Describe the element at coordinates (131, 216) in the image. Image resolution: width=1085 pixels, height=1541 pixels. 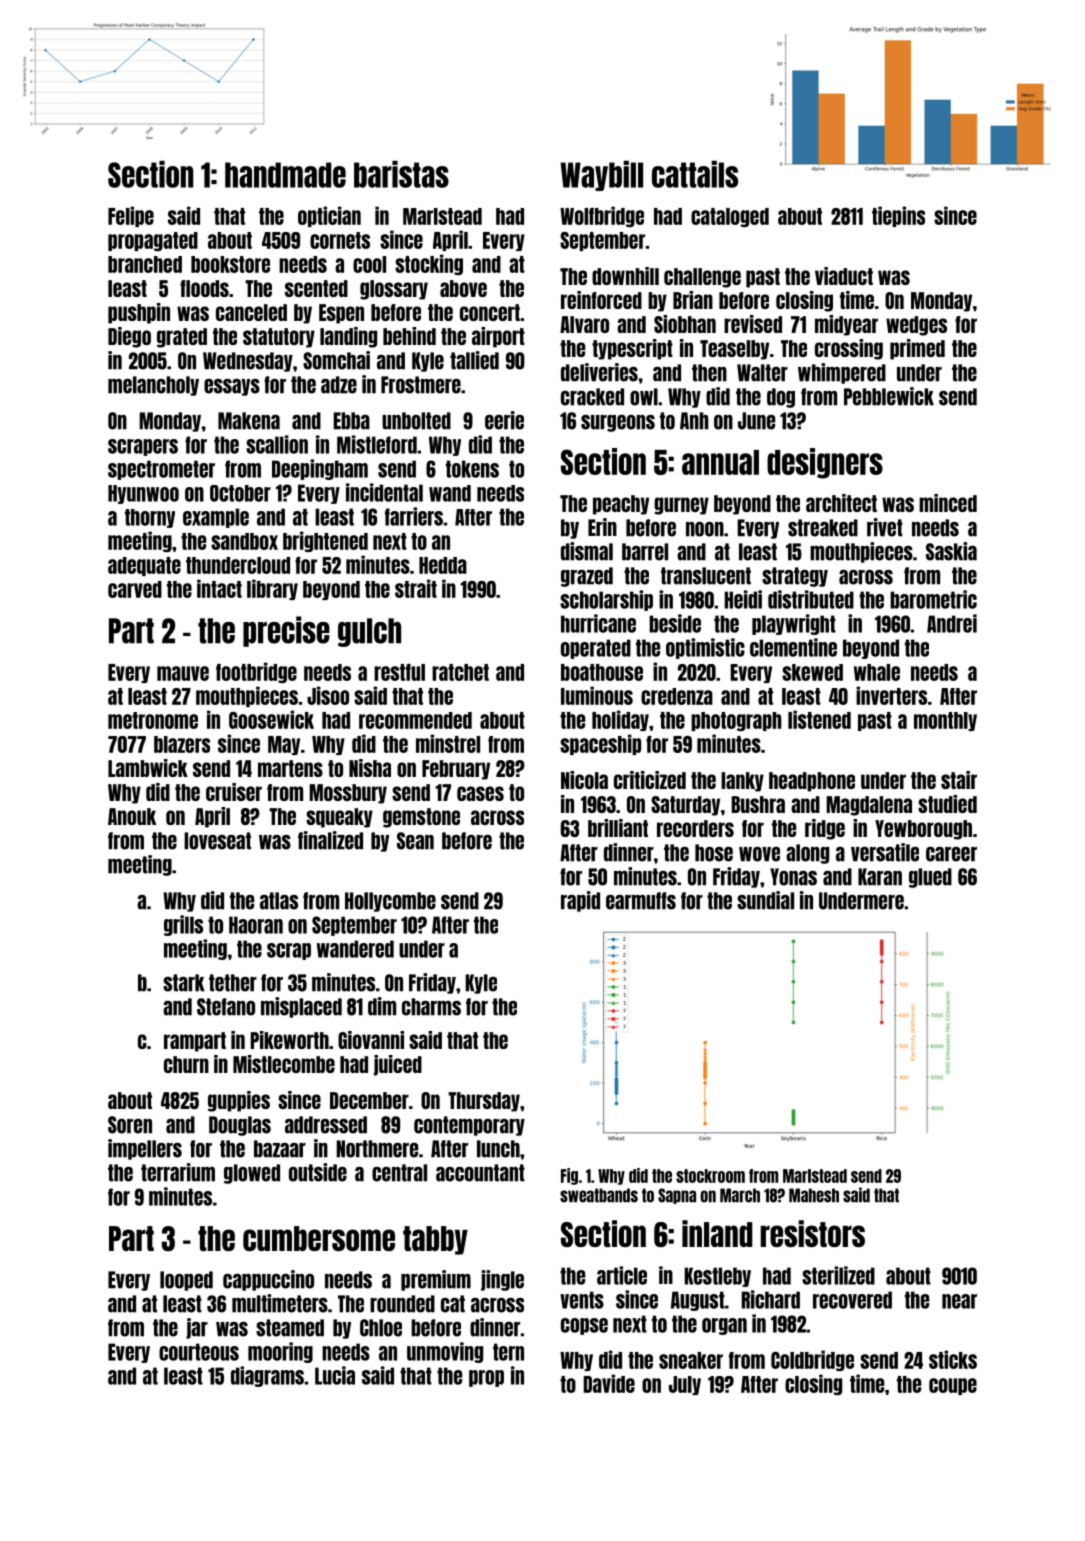
I see `Felipe` at that location.
